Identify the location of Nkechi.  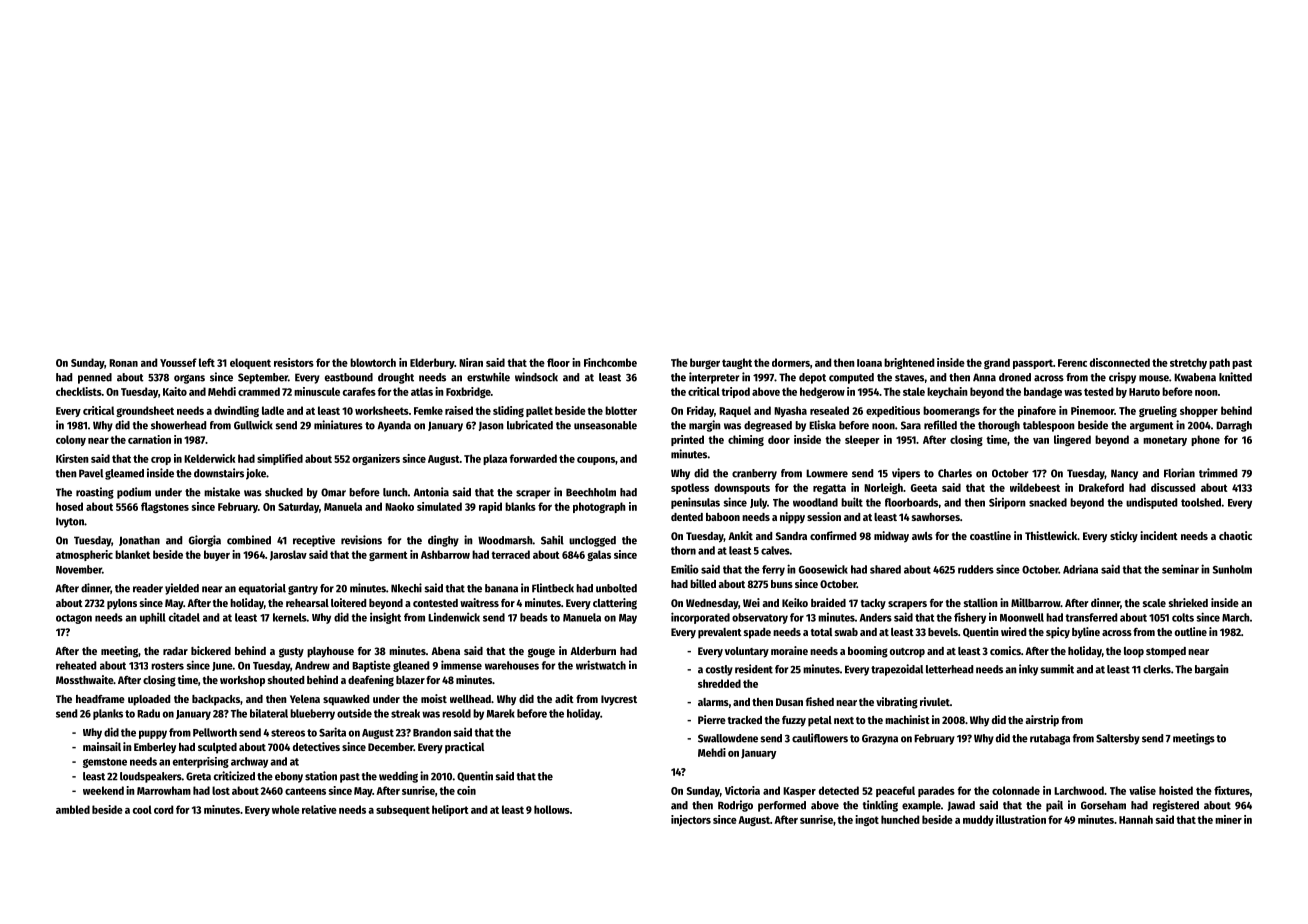
(406, 588).
